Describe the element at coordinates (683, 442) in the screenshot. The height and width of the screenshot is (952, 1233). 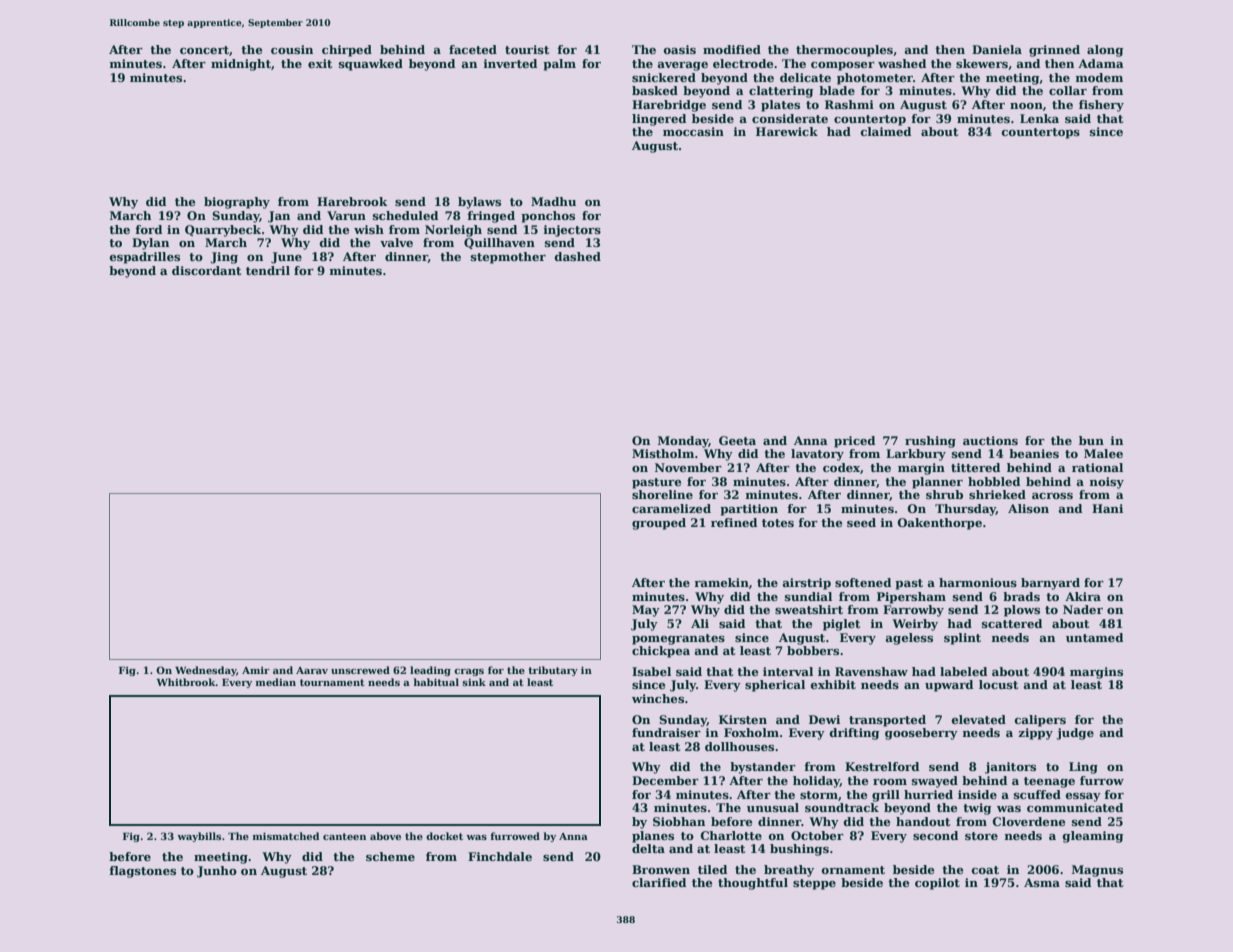
I see `Monday` at that location.
